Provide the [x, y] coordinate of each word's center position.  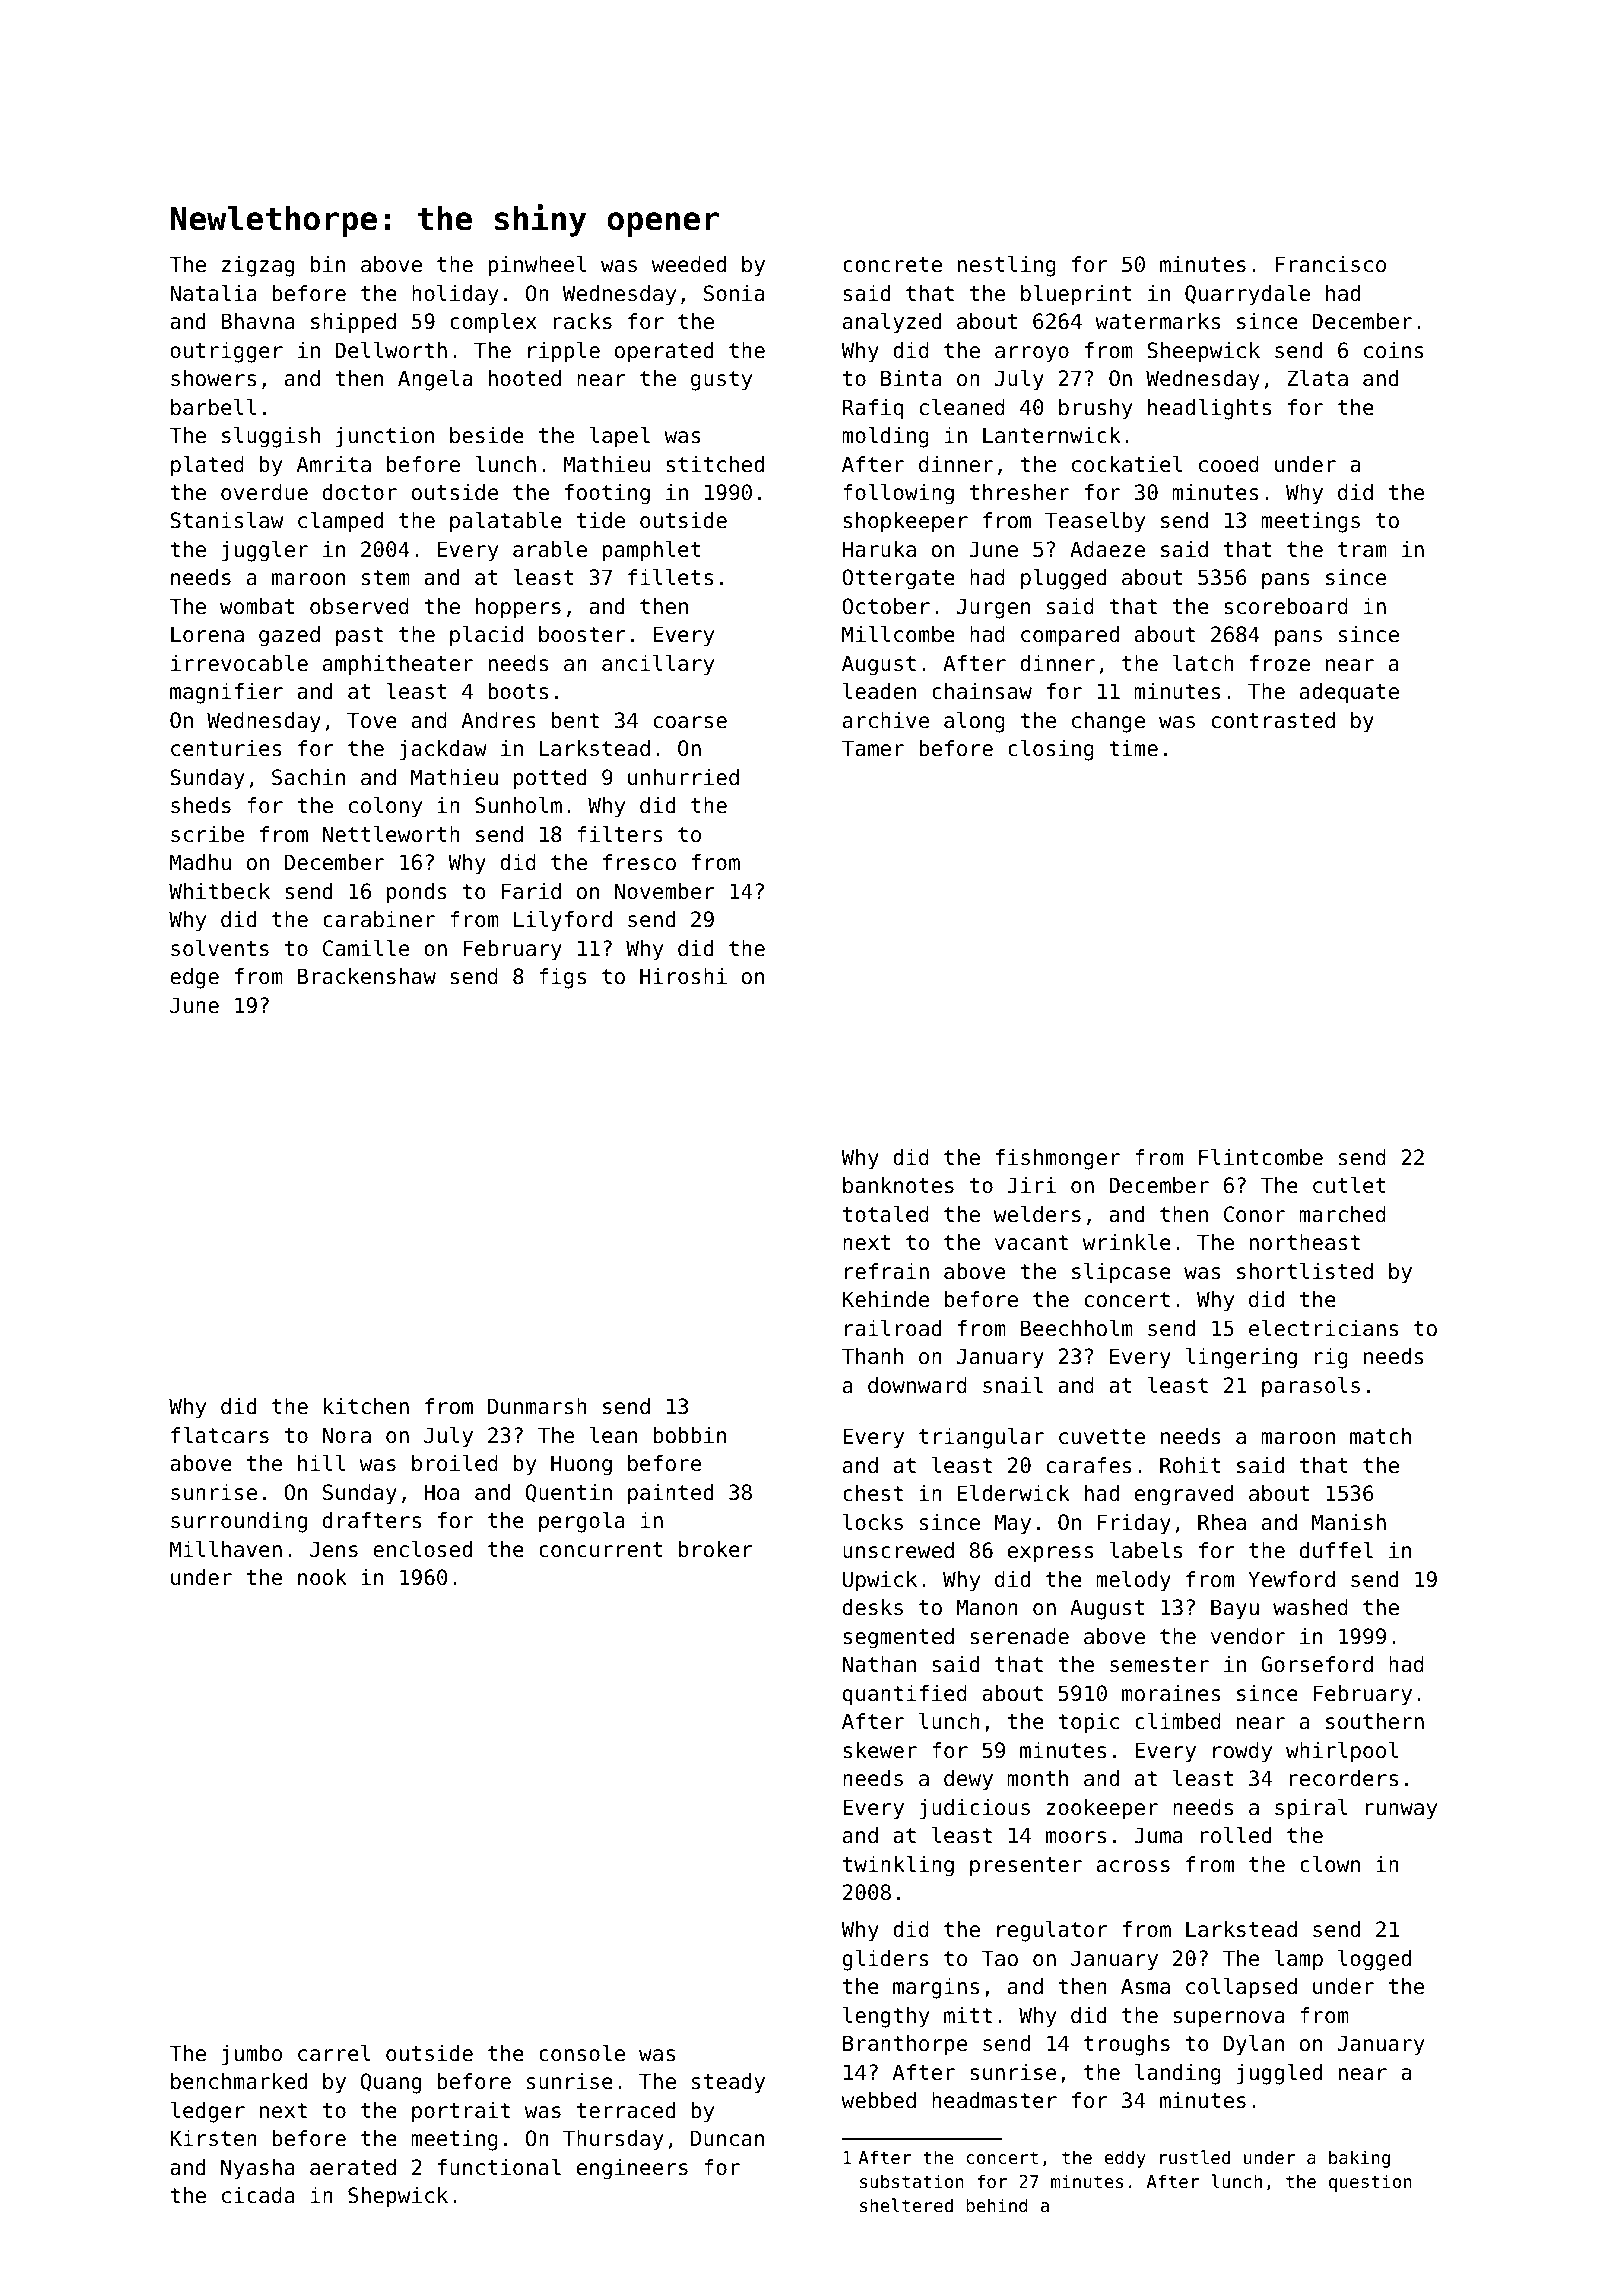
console [582, 2053]
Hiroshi [683, 976]
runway [1401, 1811]
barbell [213, 407]
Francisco [1330, 264]
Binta [911, 378]
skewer [880, 1750]
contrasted [1273, 720]
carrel [334, 2053]
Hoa [442, 1492]
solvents [220, 948]
